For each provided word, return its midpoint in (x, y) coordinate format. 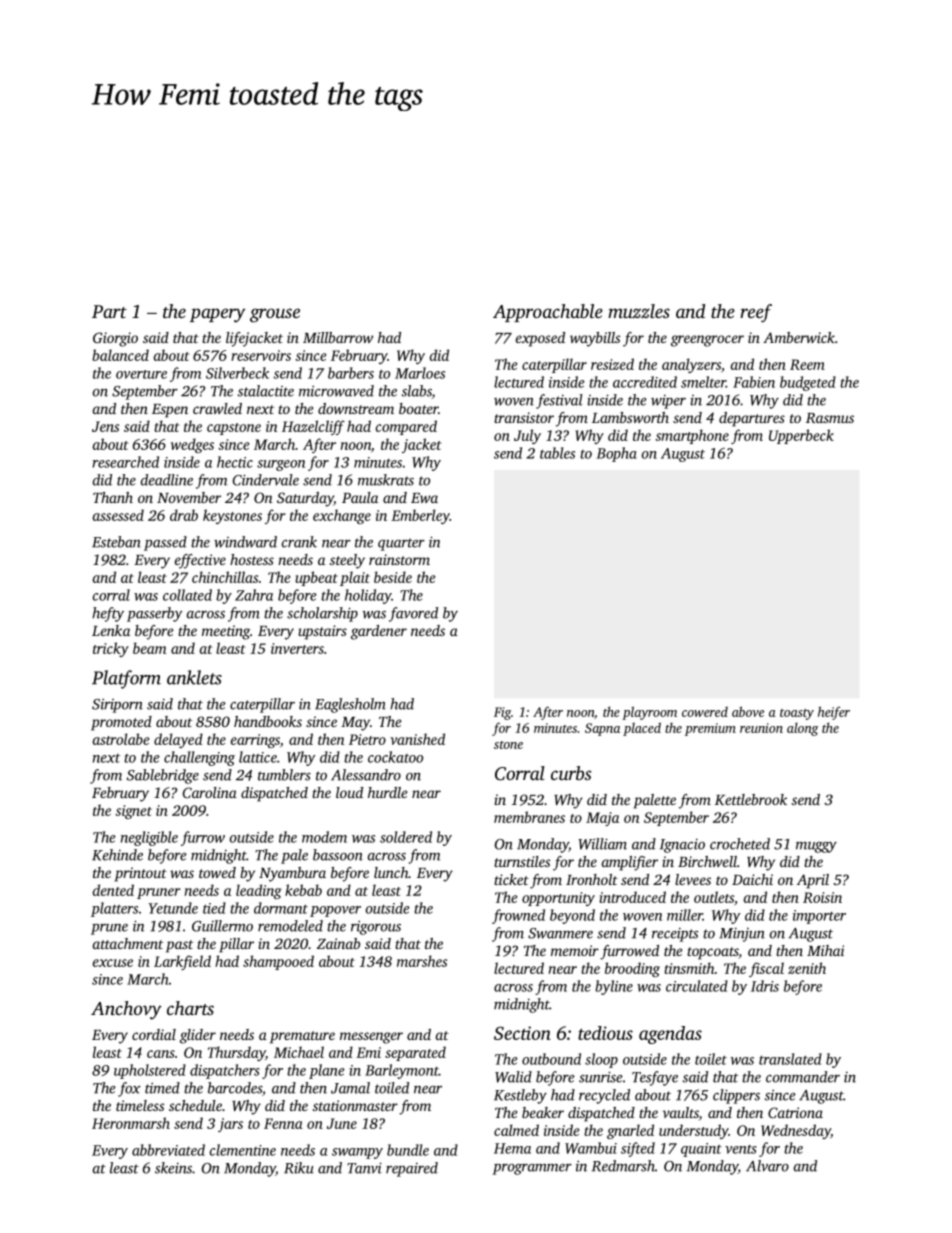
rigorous (376, 928)
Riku (299, 1168)
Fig (502, 713)
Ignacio (682, 846)
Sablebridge (163, 776)
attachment (128, 943)
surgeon (281, 465)
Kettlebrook (751, 799)
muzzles (639, 311)
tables (557, 453)
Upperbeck (801, 436)
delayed (178, 740)
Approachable (548, 313)
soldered (406, 837)
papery (218, 315)
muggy (816, 847)
